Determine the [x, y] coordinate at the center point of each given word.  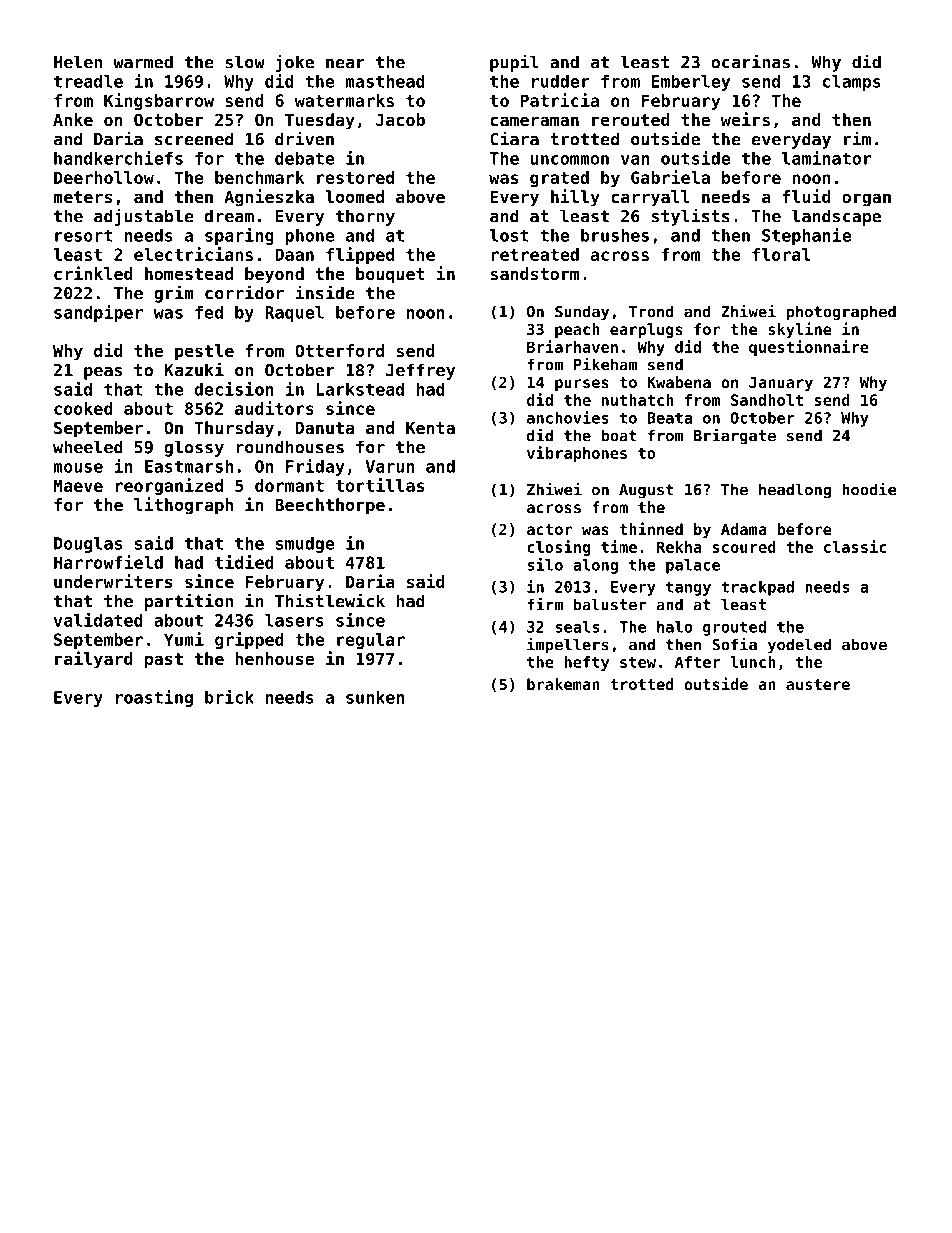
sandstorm [534, 273]
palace [693, 566]
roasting [154, 698]
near [345, 64]
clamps [852, 83]
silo [545, 564]
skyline [800, 330]
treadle [88, 81]
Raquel [294, 314]
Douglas [88, 545]
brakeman [563, 684]
